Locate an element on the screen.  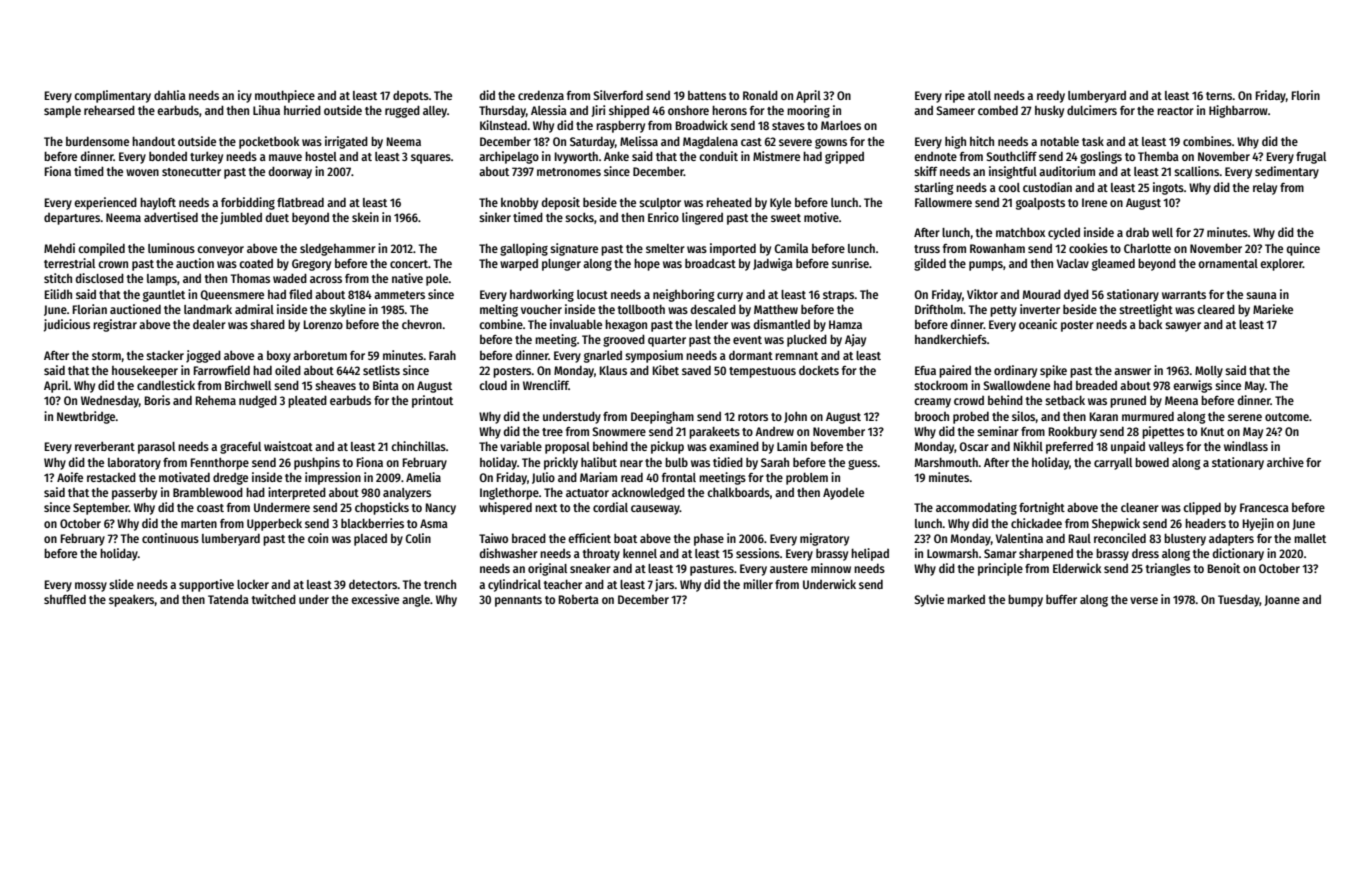
Florian is located at coordinates (90, 309).
